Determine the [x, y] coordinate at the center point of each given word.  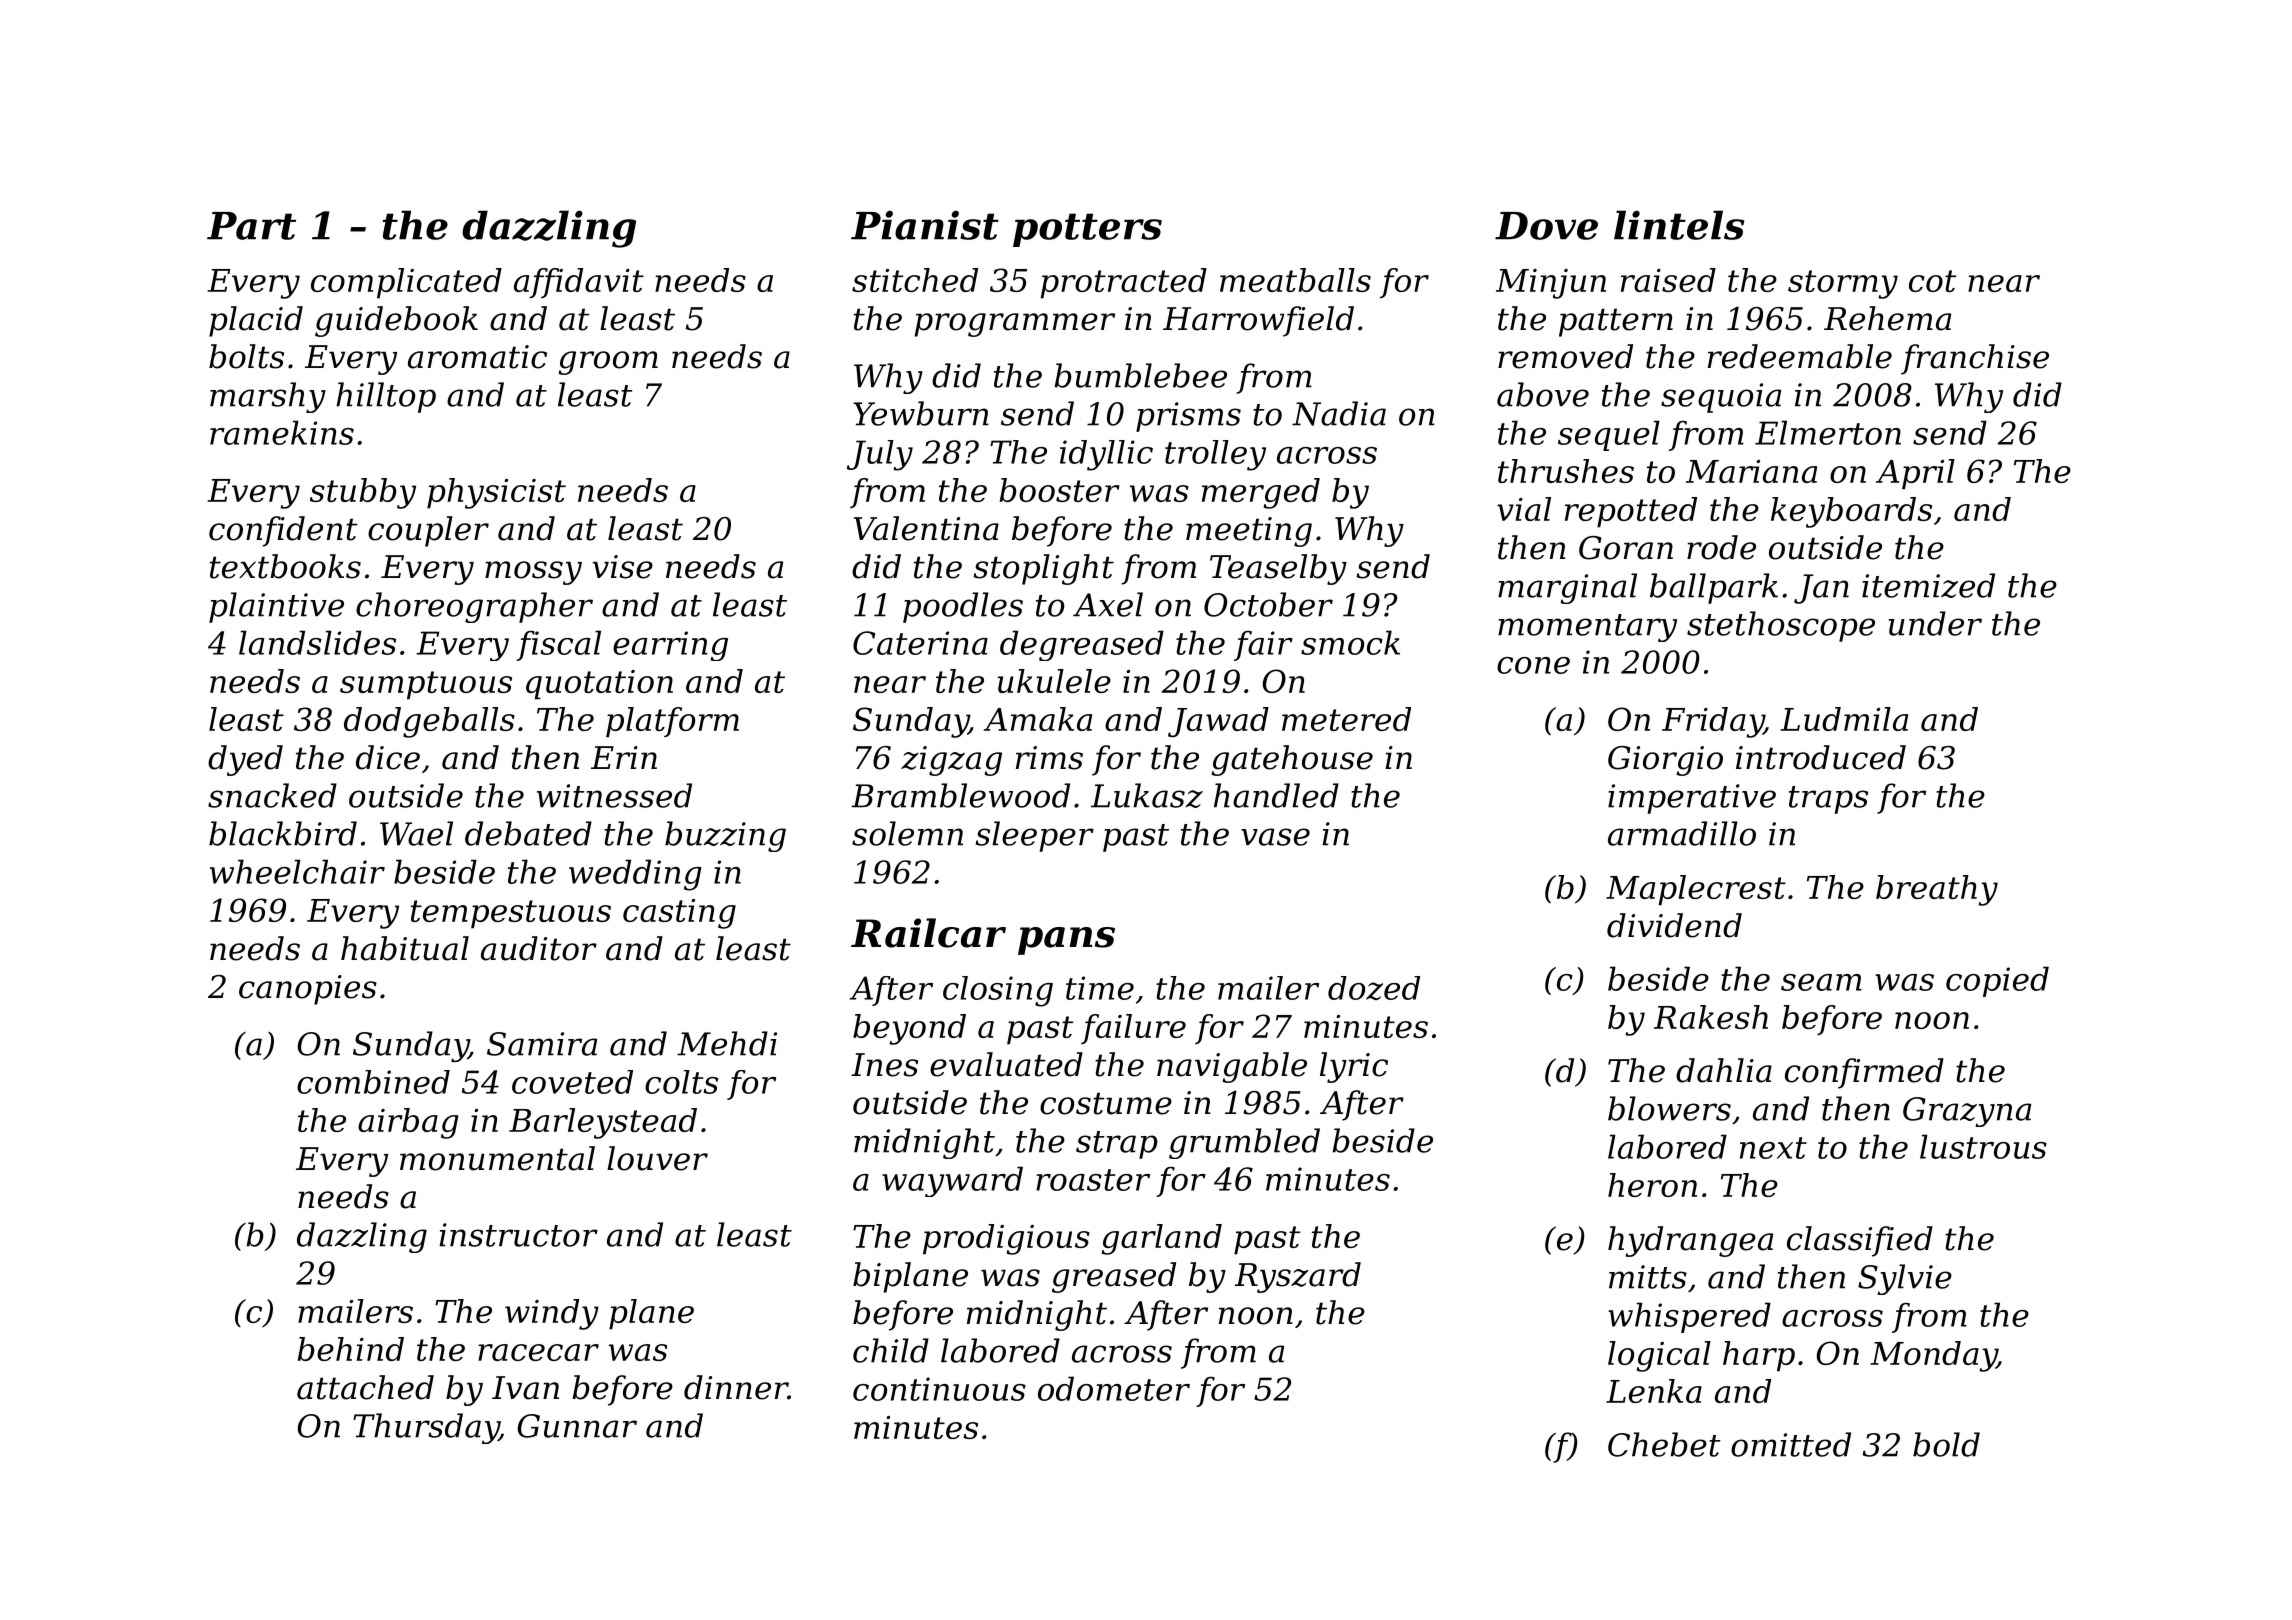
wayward [952, 1181]
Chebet [1664, 1444]
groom [608, 363]
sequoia [1721, 398]
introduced [1821, 757]
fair [1263, 646]
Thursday [426, 1428]
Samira [542, 1044]
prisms [1188, 417]
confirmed [1864, 1073]
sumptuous [426, 685]
